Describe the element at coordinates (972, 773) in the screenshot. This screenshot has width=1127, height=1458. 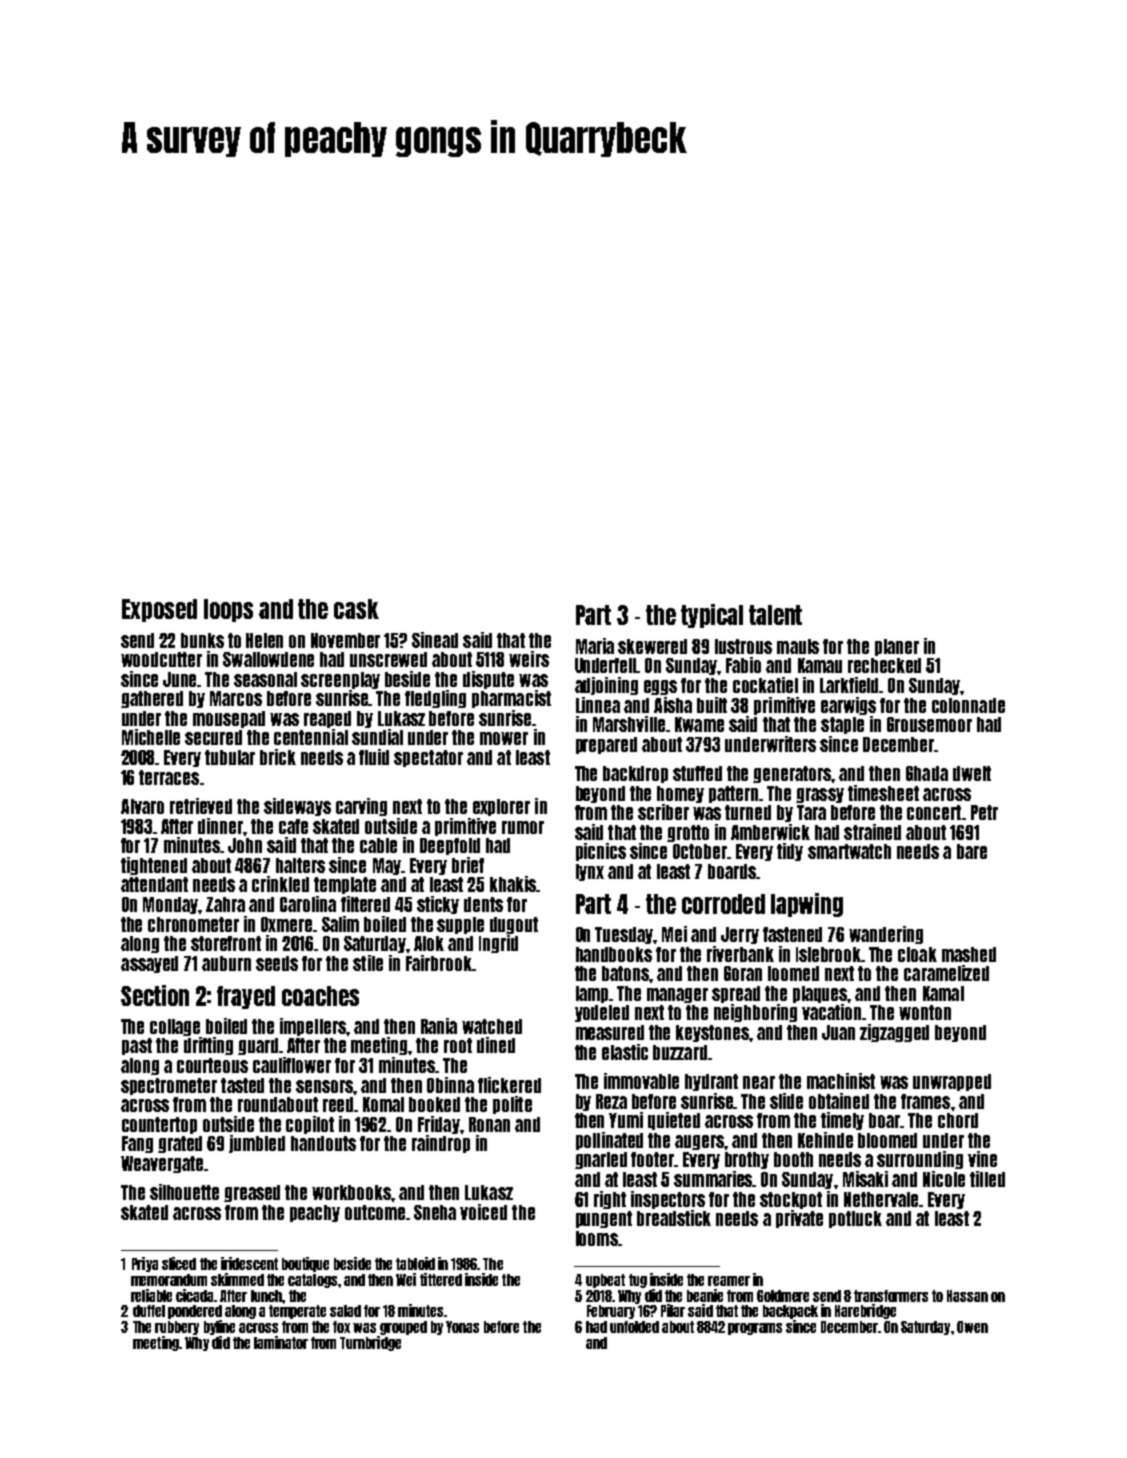
I see `dwelt` at that location.
